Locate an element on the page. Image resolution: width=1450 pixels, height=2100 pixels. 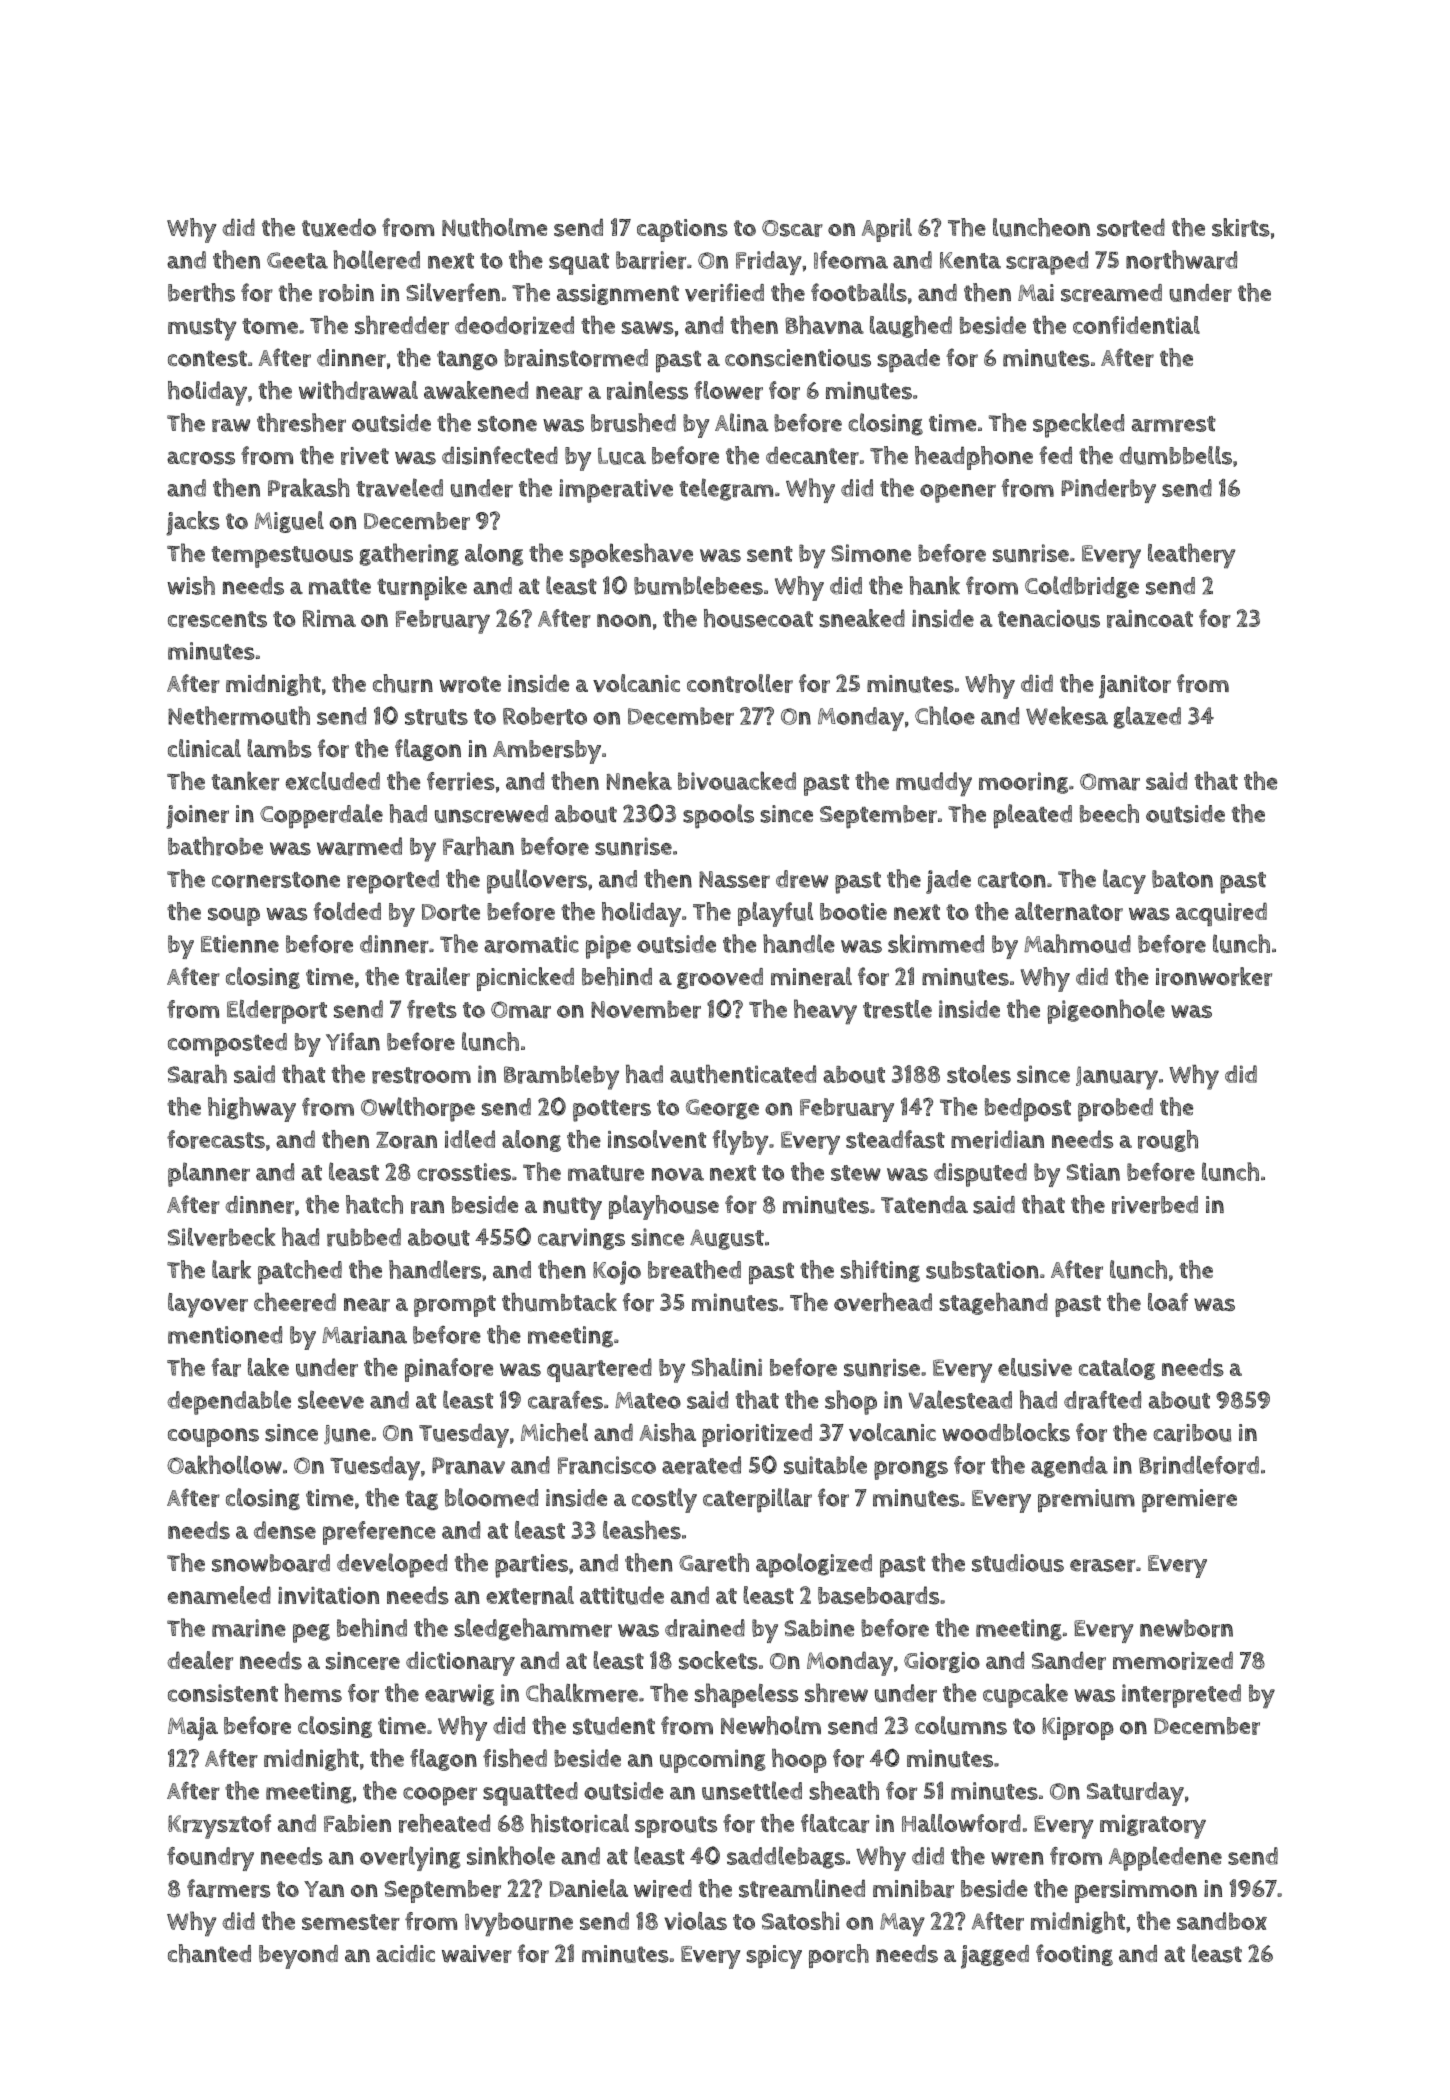
tuxedo is located at coordinates (339, 227).
